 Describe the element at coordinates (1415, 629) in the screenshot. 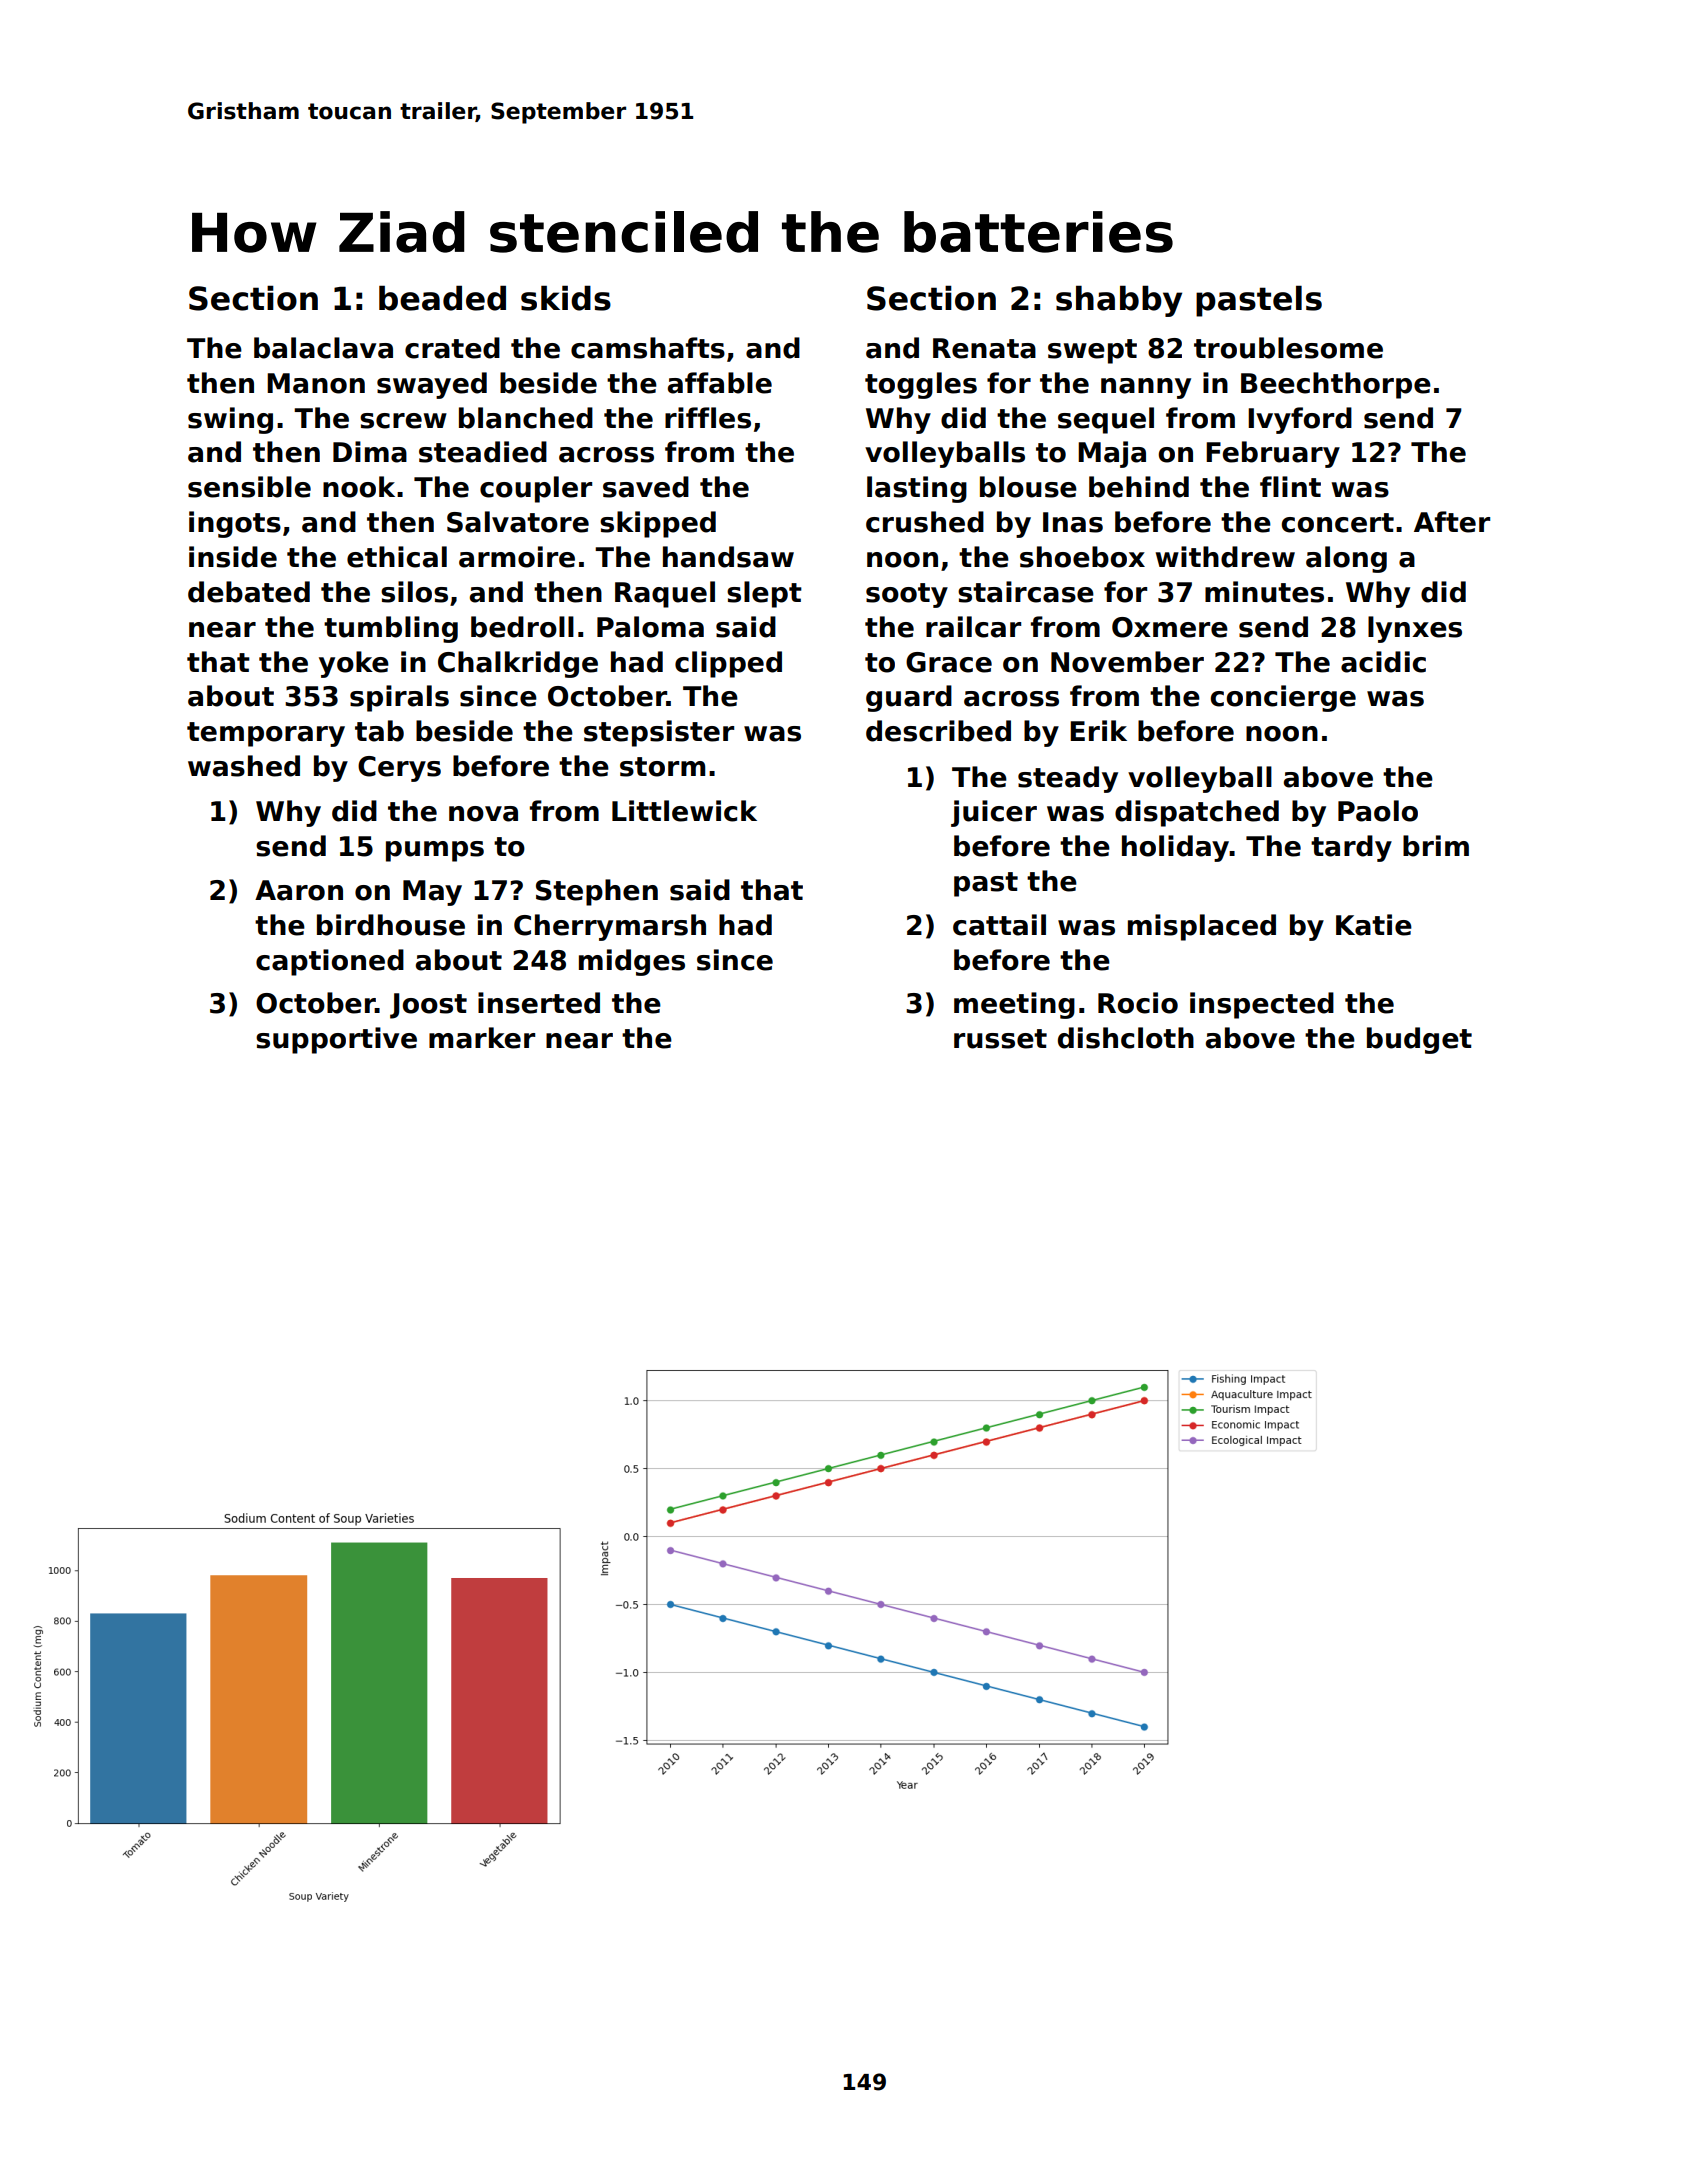

I see `lynxes` at that location.
